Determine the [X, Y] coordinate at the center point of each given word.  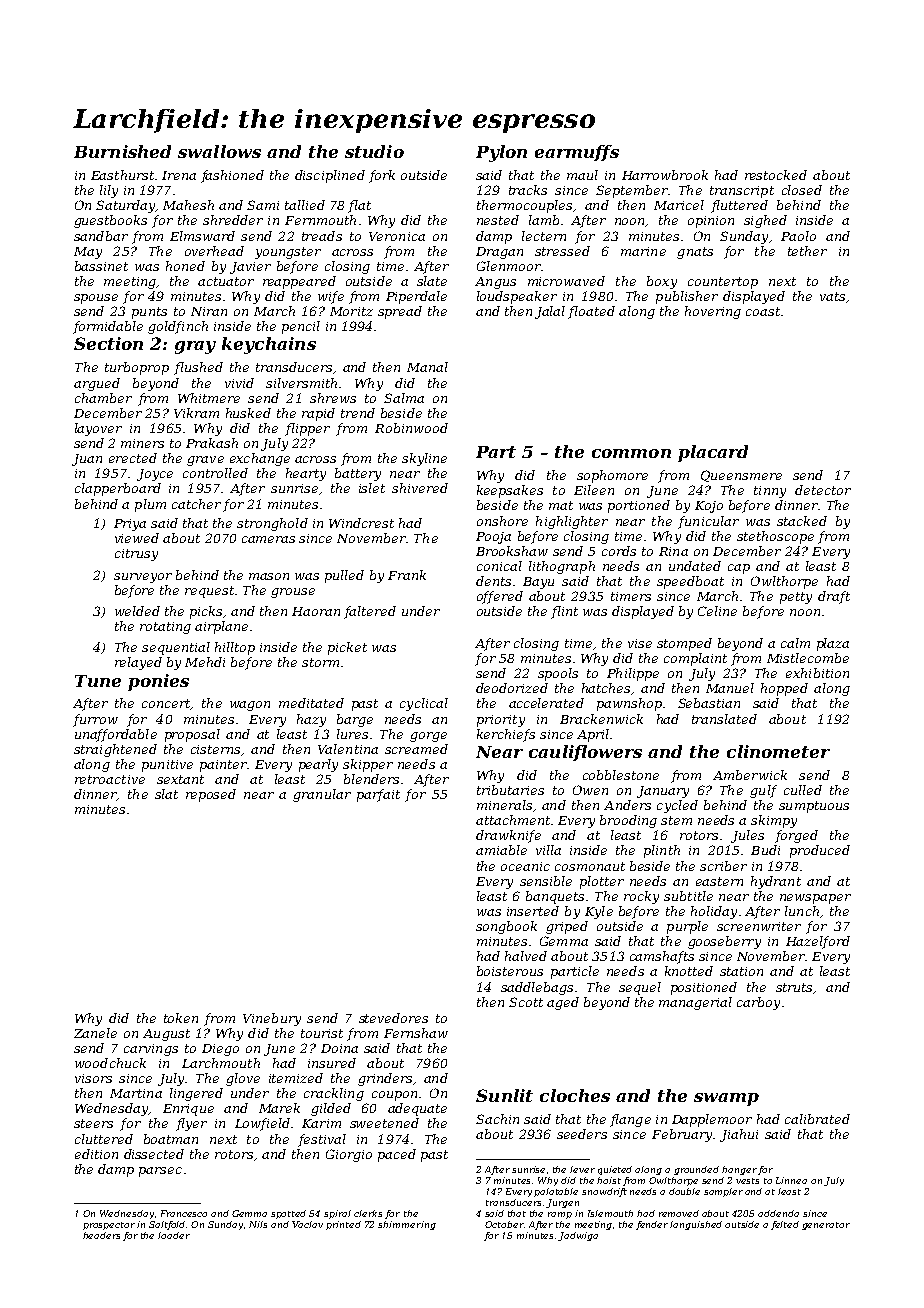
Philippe [633, 674]
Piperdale [416, 297]
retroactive [110, 779]
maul [582, 175]
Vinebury [272, 1019]
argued [97, 384]
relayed [138, 663]
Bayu [538, 583]
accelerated [546, 703]
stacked [802, 521]
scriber [723, 866]
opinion [711, 222]
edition [96, 1154]
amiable [501, 850]
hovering [713, 312]
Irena [179, 175]
